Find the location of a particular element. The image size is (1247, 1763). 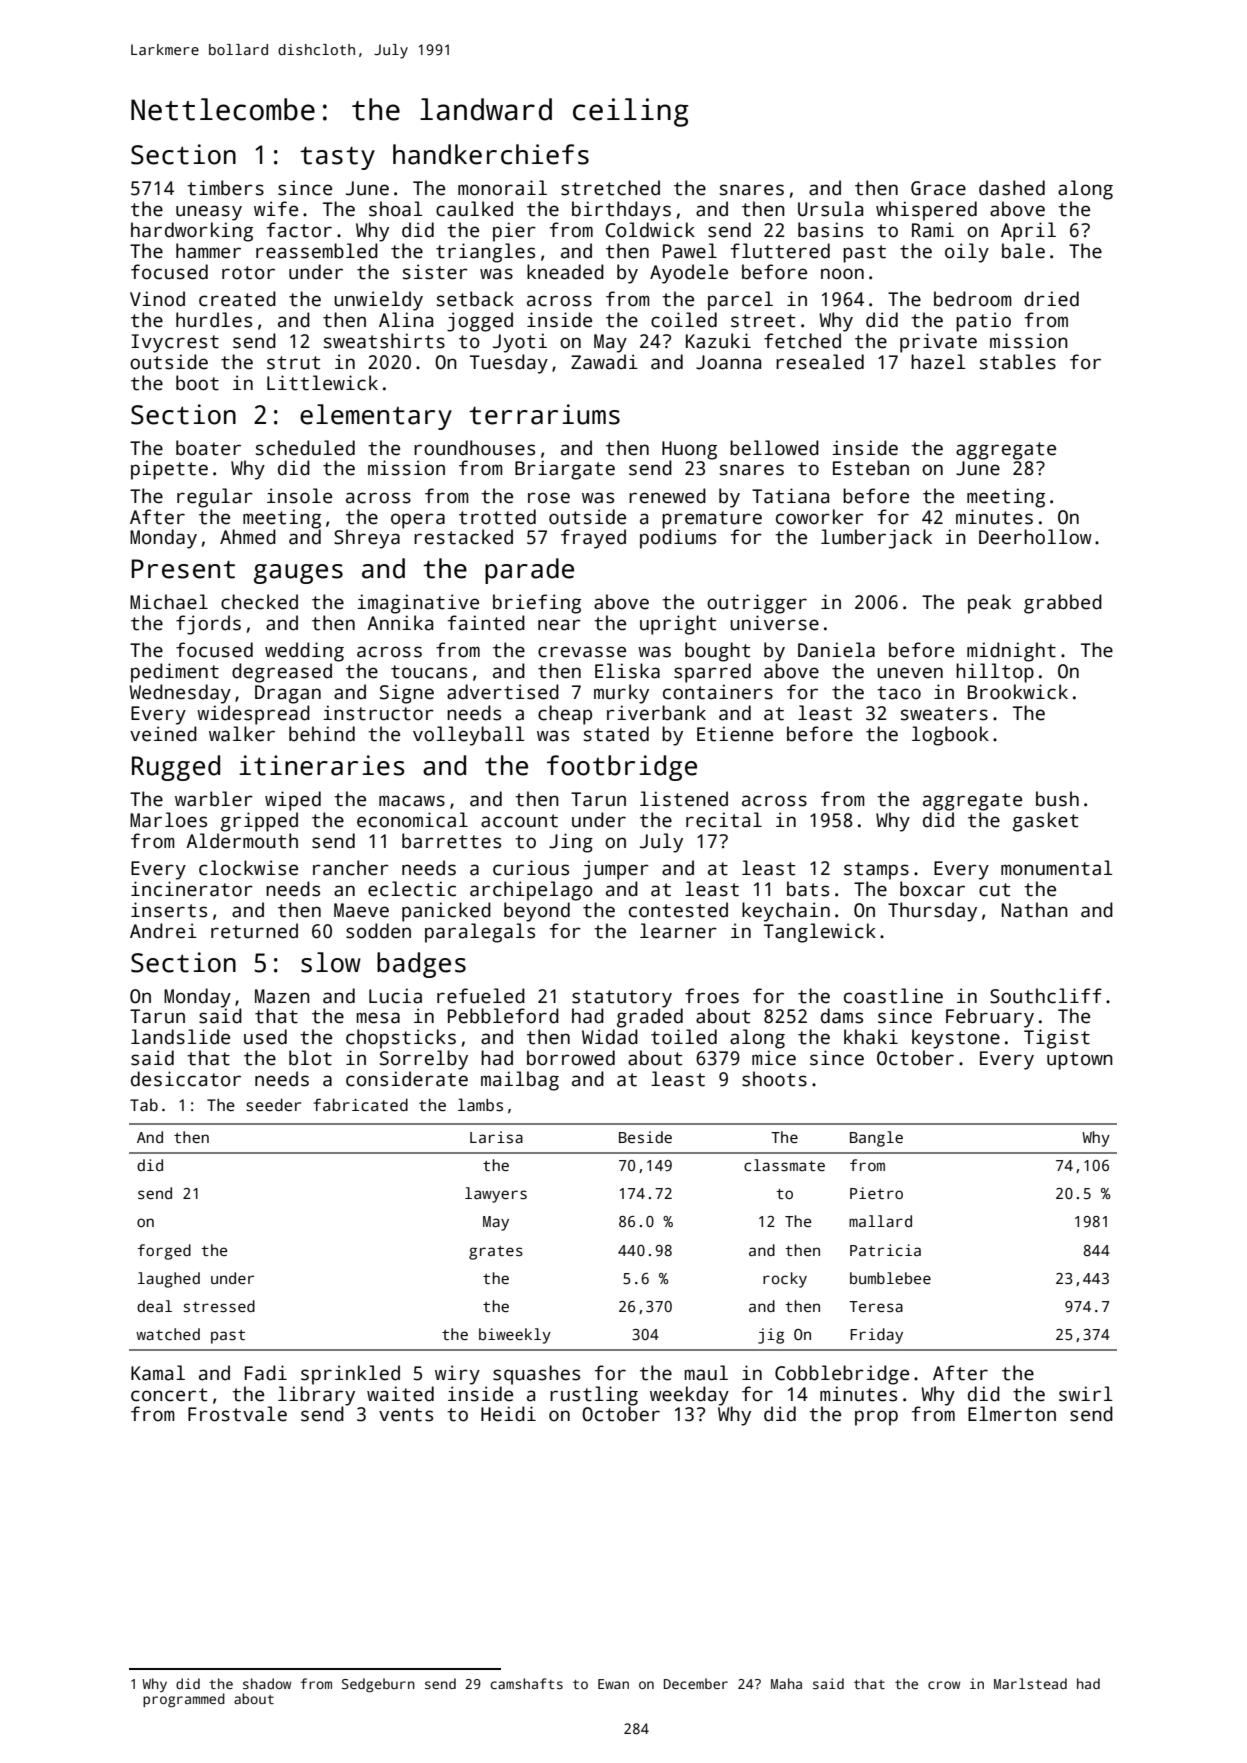

Jyoti is located at coordinates (520, 343).
